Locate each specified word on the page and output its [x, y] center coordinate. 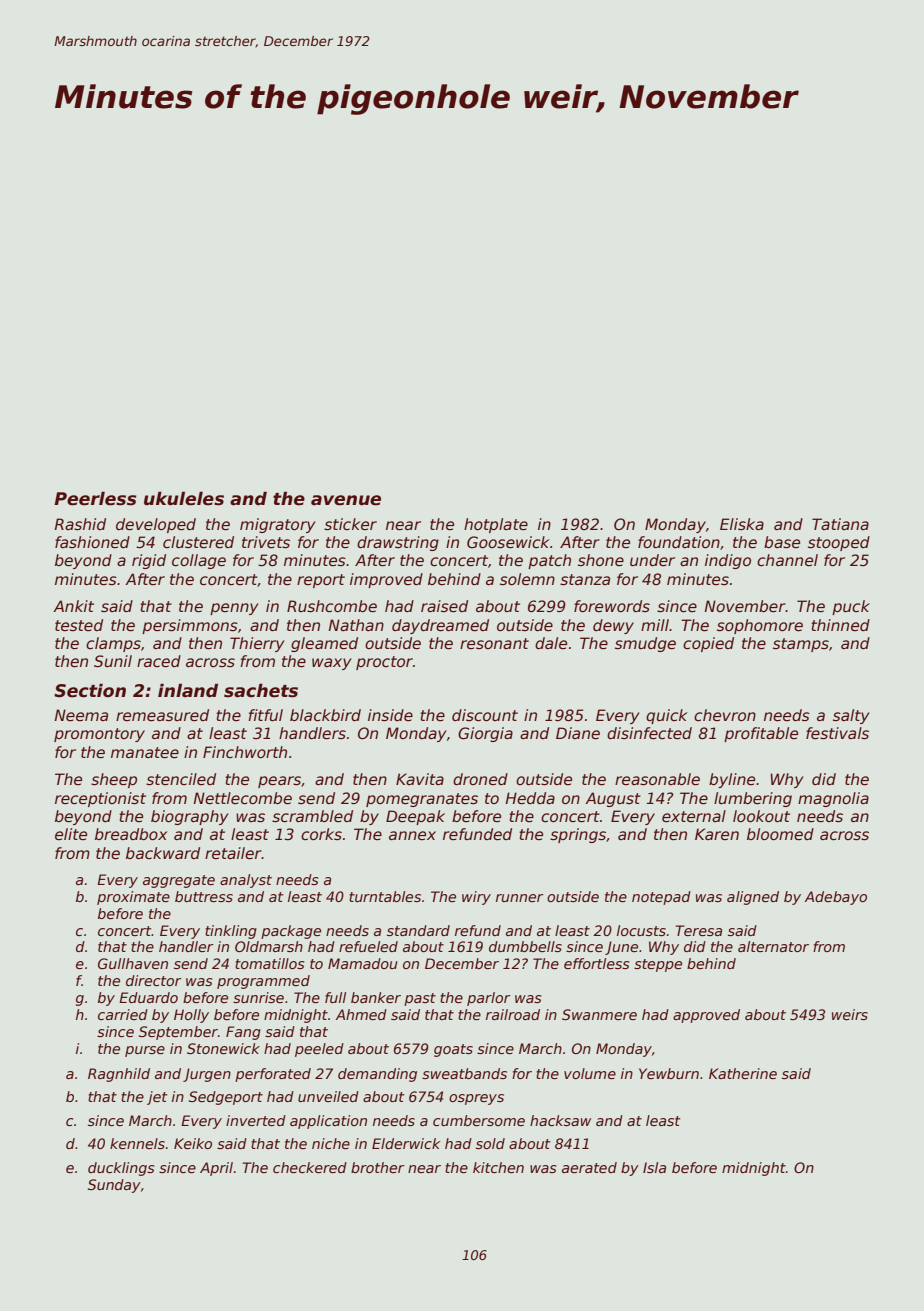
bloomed [780, 834]
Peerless [95, 498]
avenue [346, 500]
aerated [589, 1167]
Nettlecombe [242, 798]
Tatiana [840, 524]
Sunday [114, 1186]
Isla [654, 1167]
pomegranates [422, 800]
